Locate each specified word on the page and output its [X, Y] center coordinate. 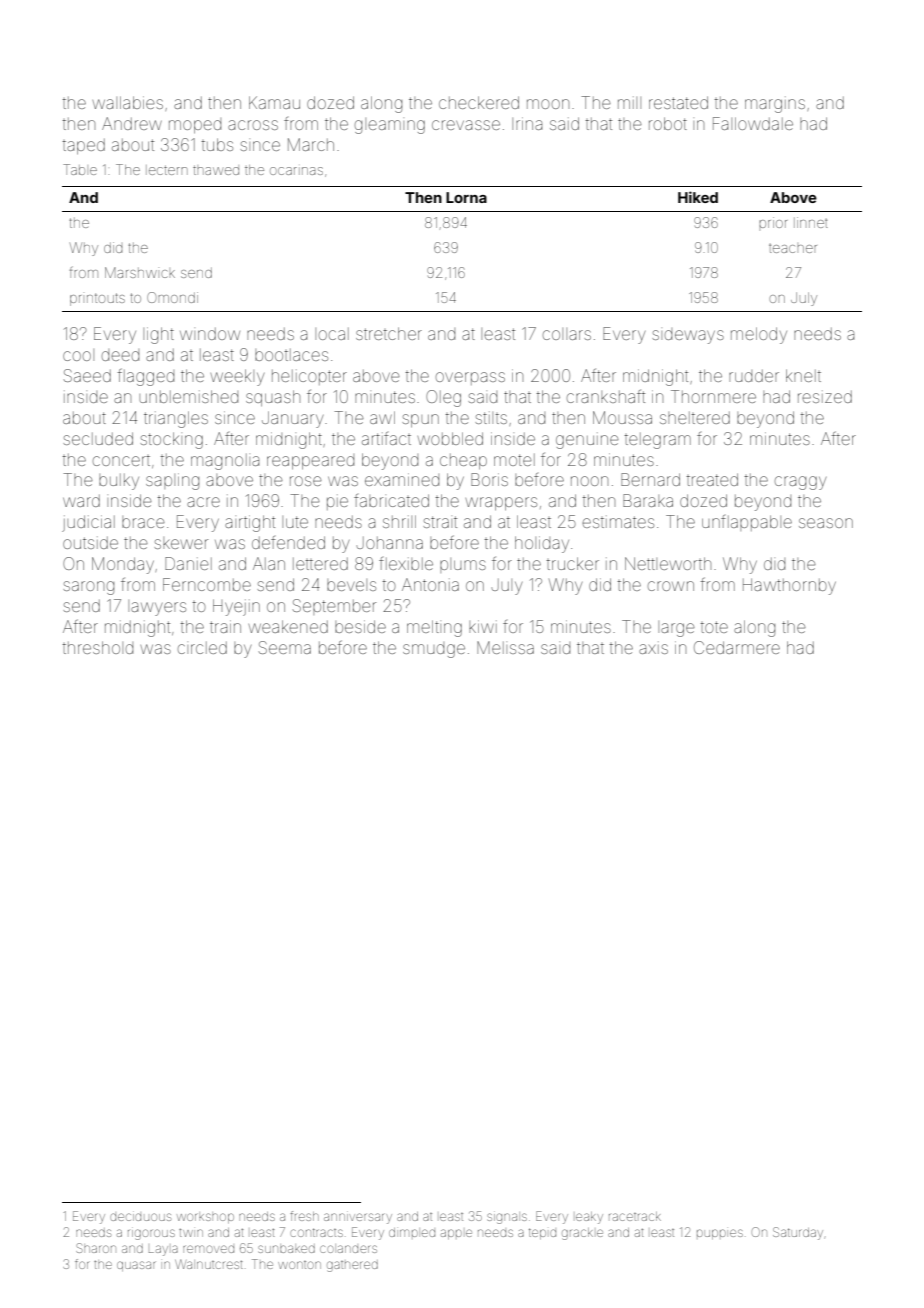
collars [567, 334]
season [826, 523]
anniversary [358, 1218]
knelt [803, 375]
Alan [269, 563]
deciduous [140, 1217]
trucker [572, 563]
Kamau [274, 102]
